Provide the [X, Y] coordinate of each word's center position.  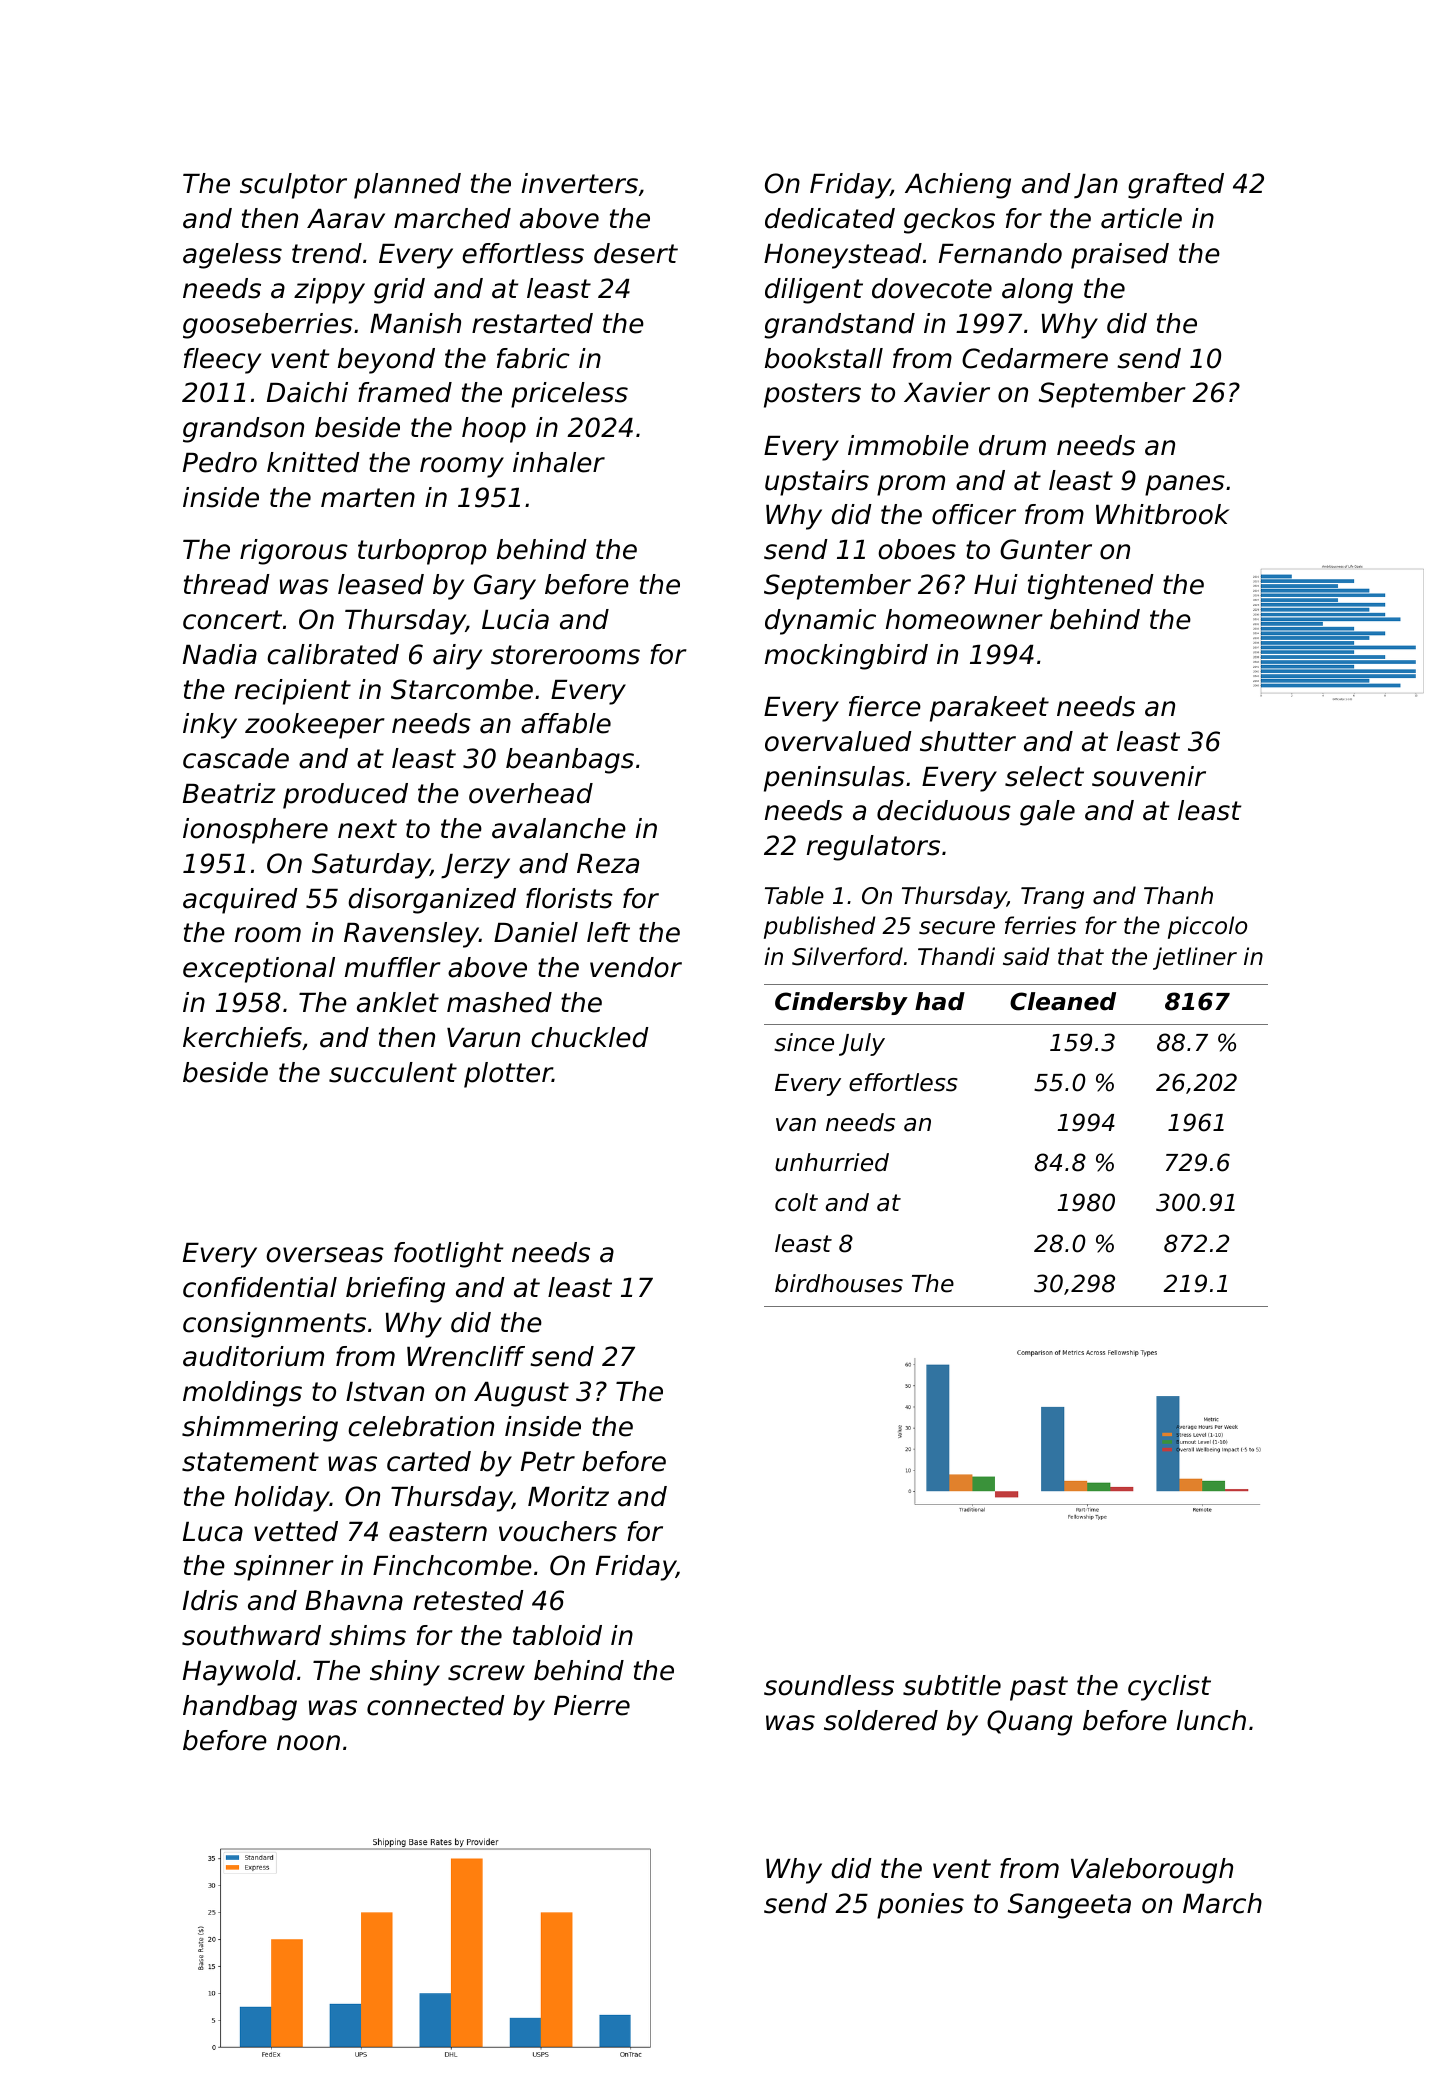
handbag [240, 1708]
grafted [1176, 186]
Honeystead [843, 256]
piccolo [1207, 927]
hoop [494, 430]
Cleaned [1063, 1001]
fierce [885, 706]
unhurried [832, 1162]
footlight [448, 1255]
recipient [293, 692]
